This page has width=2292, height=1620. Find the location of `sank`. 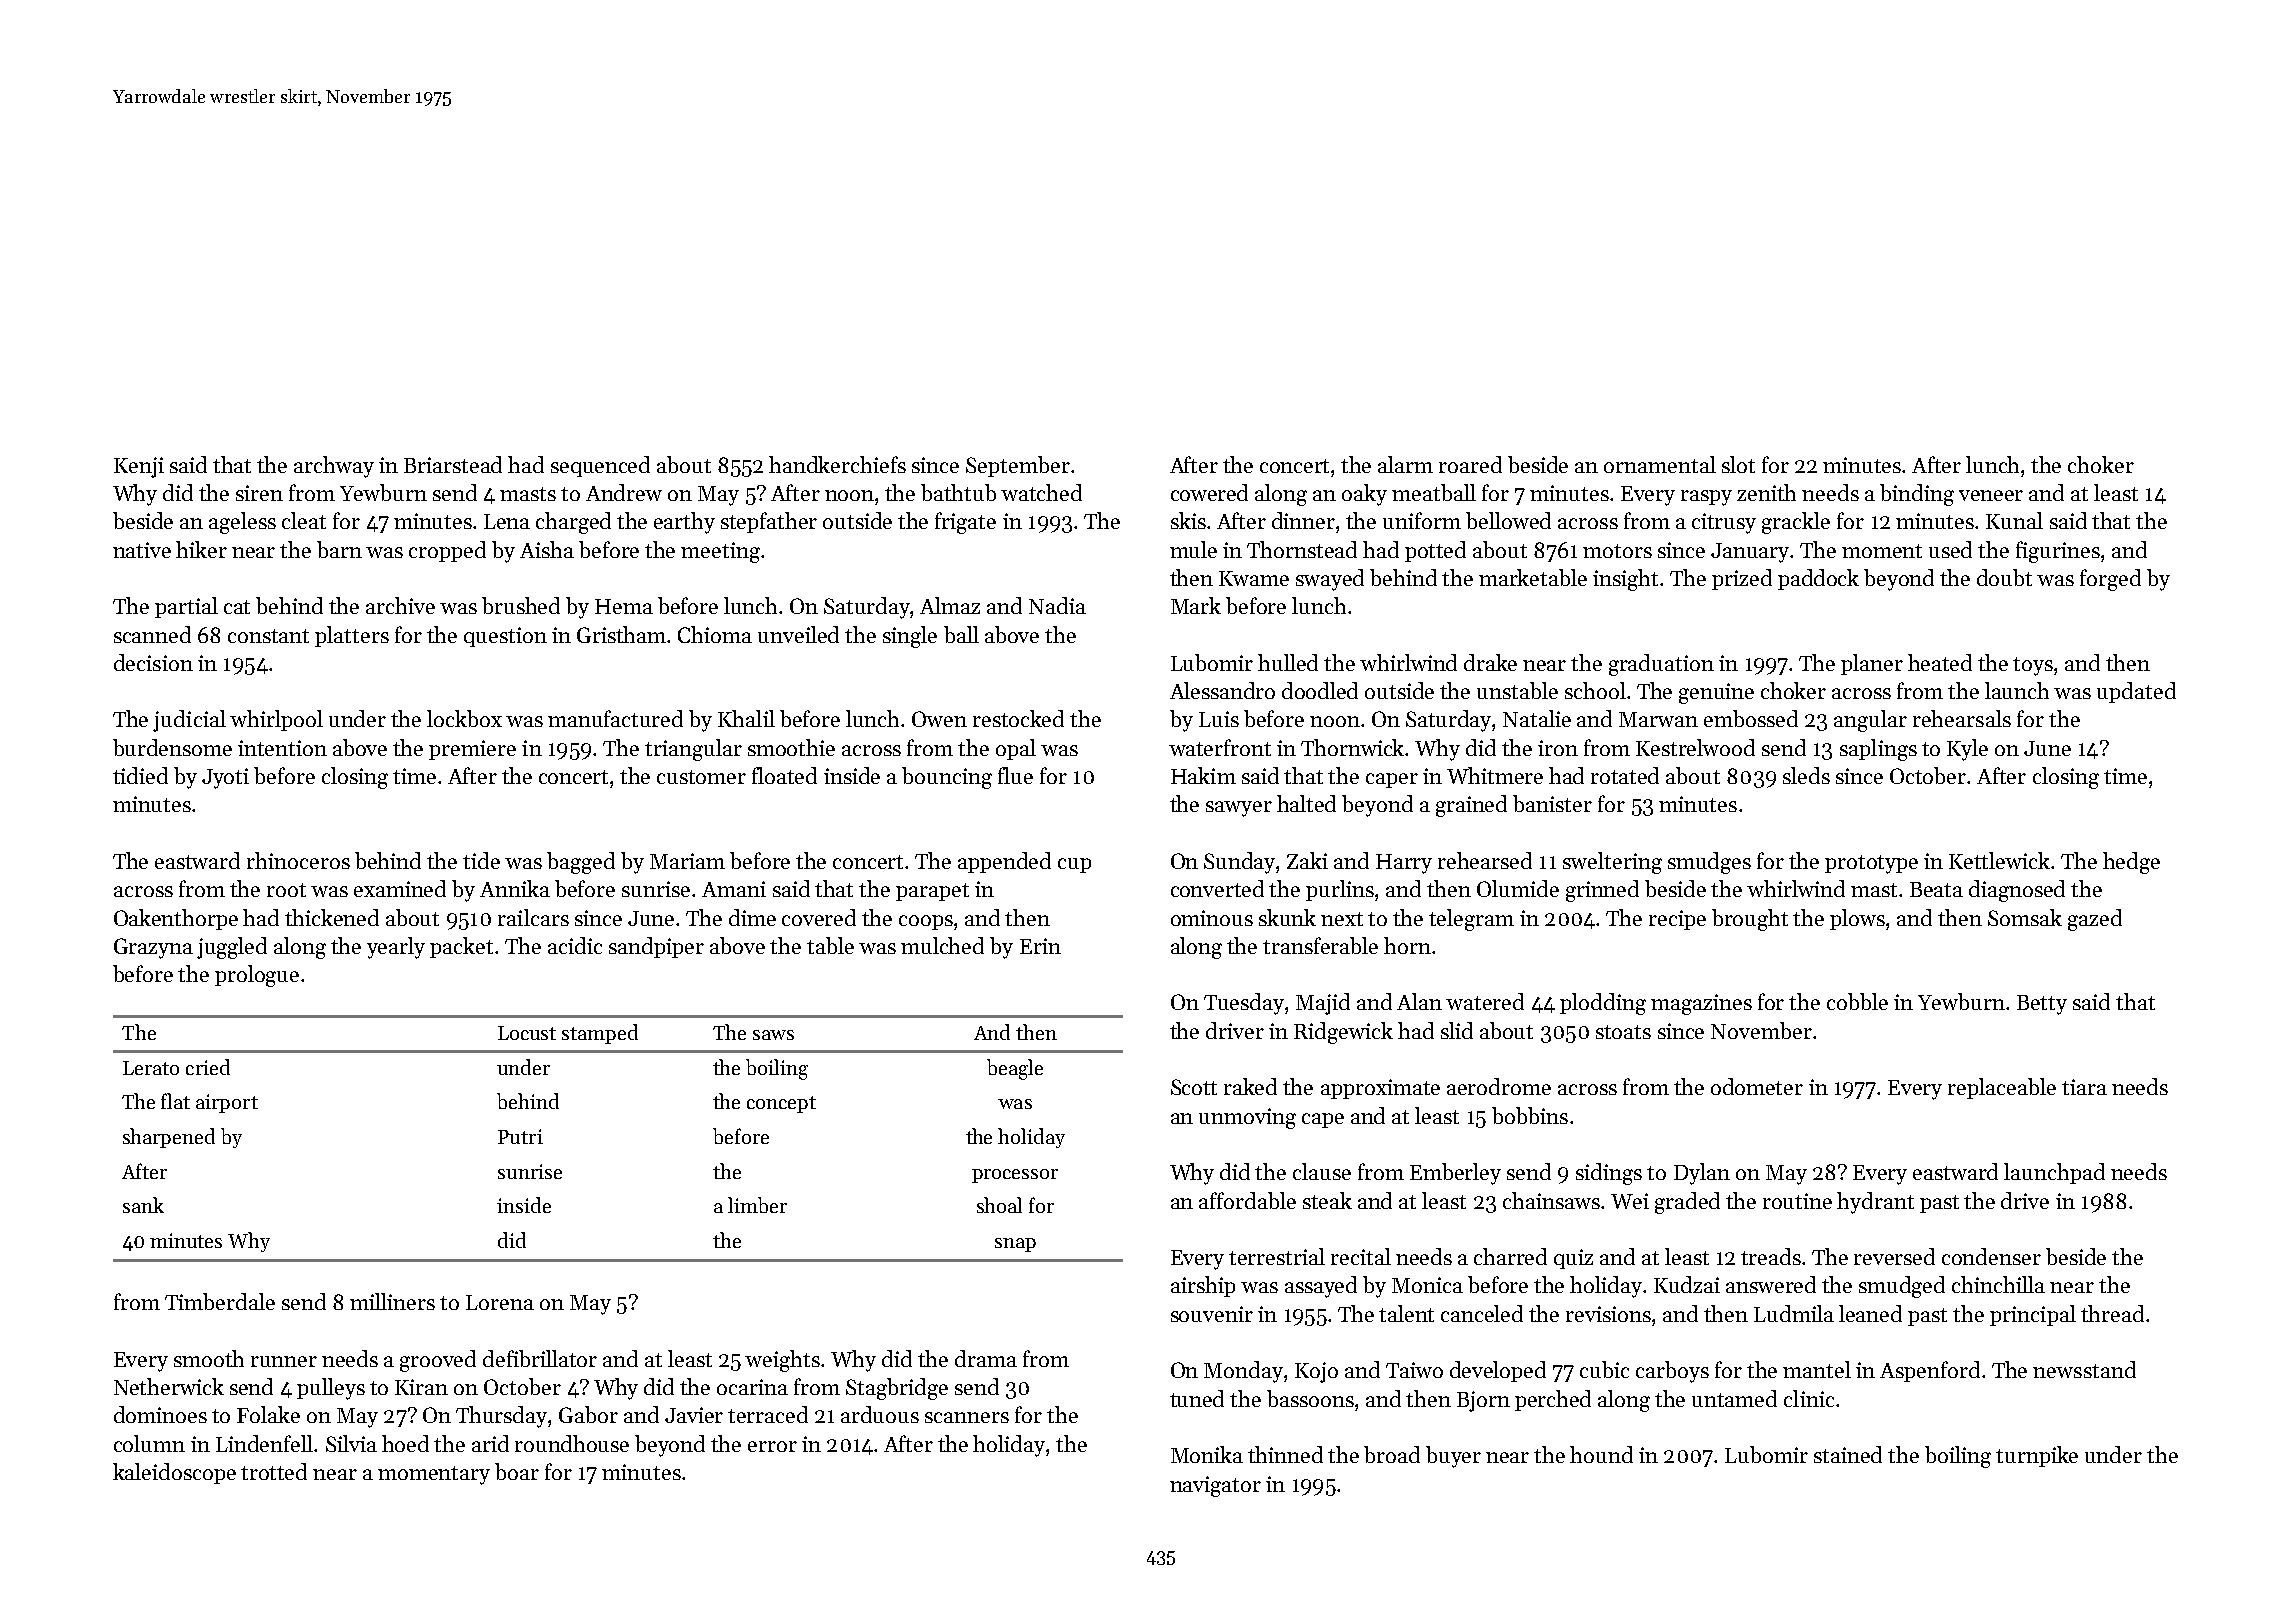

sank is located at coordinates (143, 1205).
